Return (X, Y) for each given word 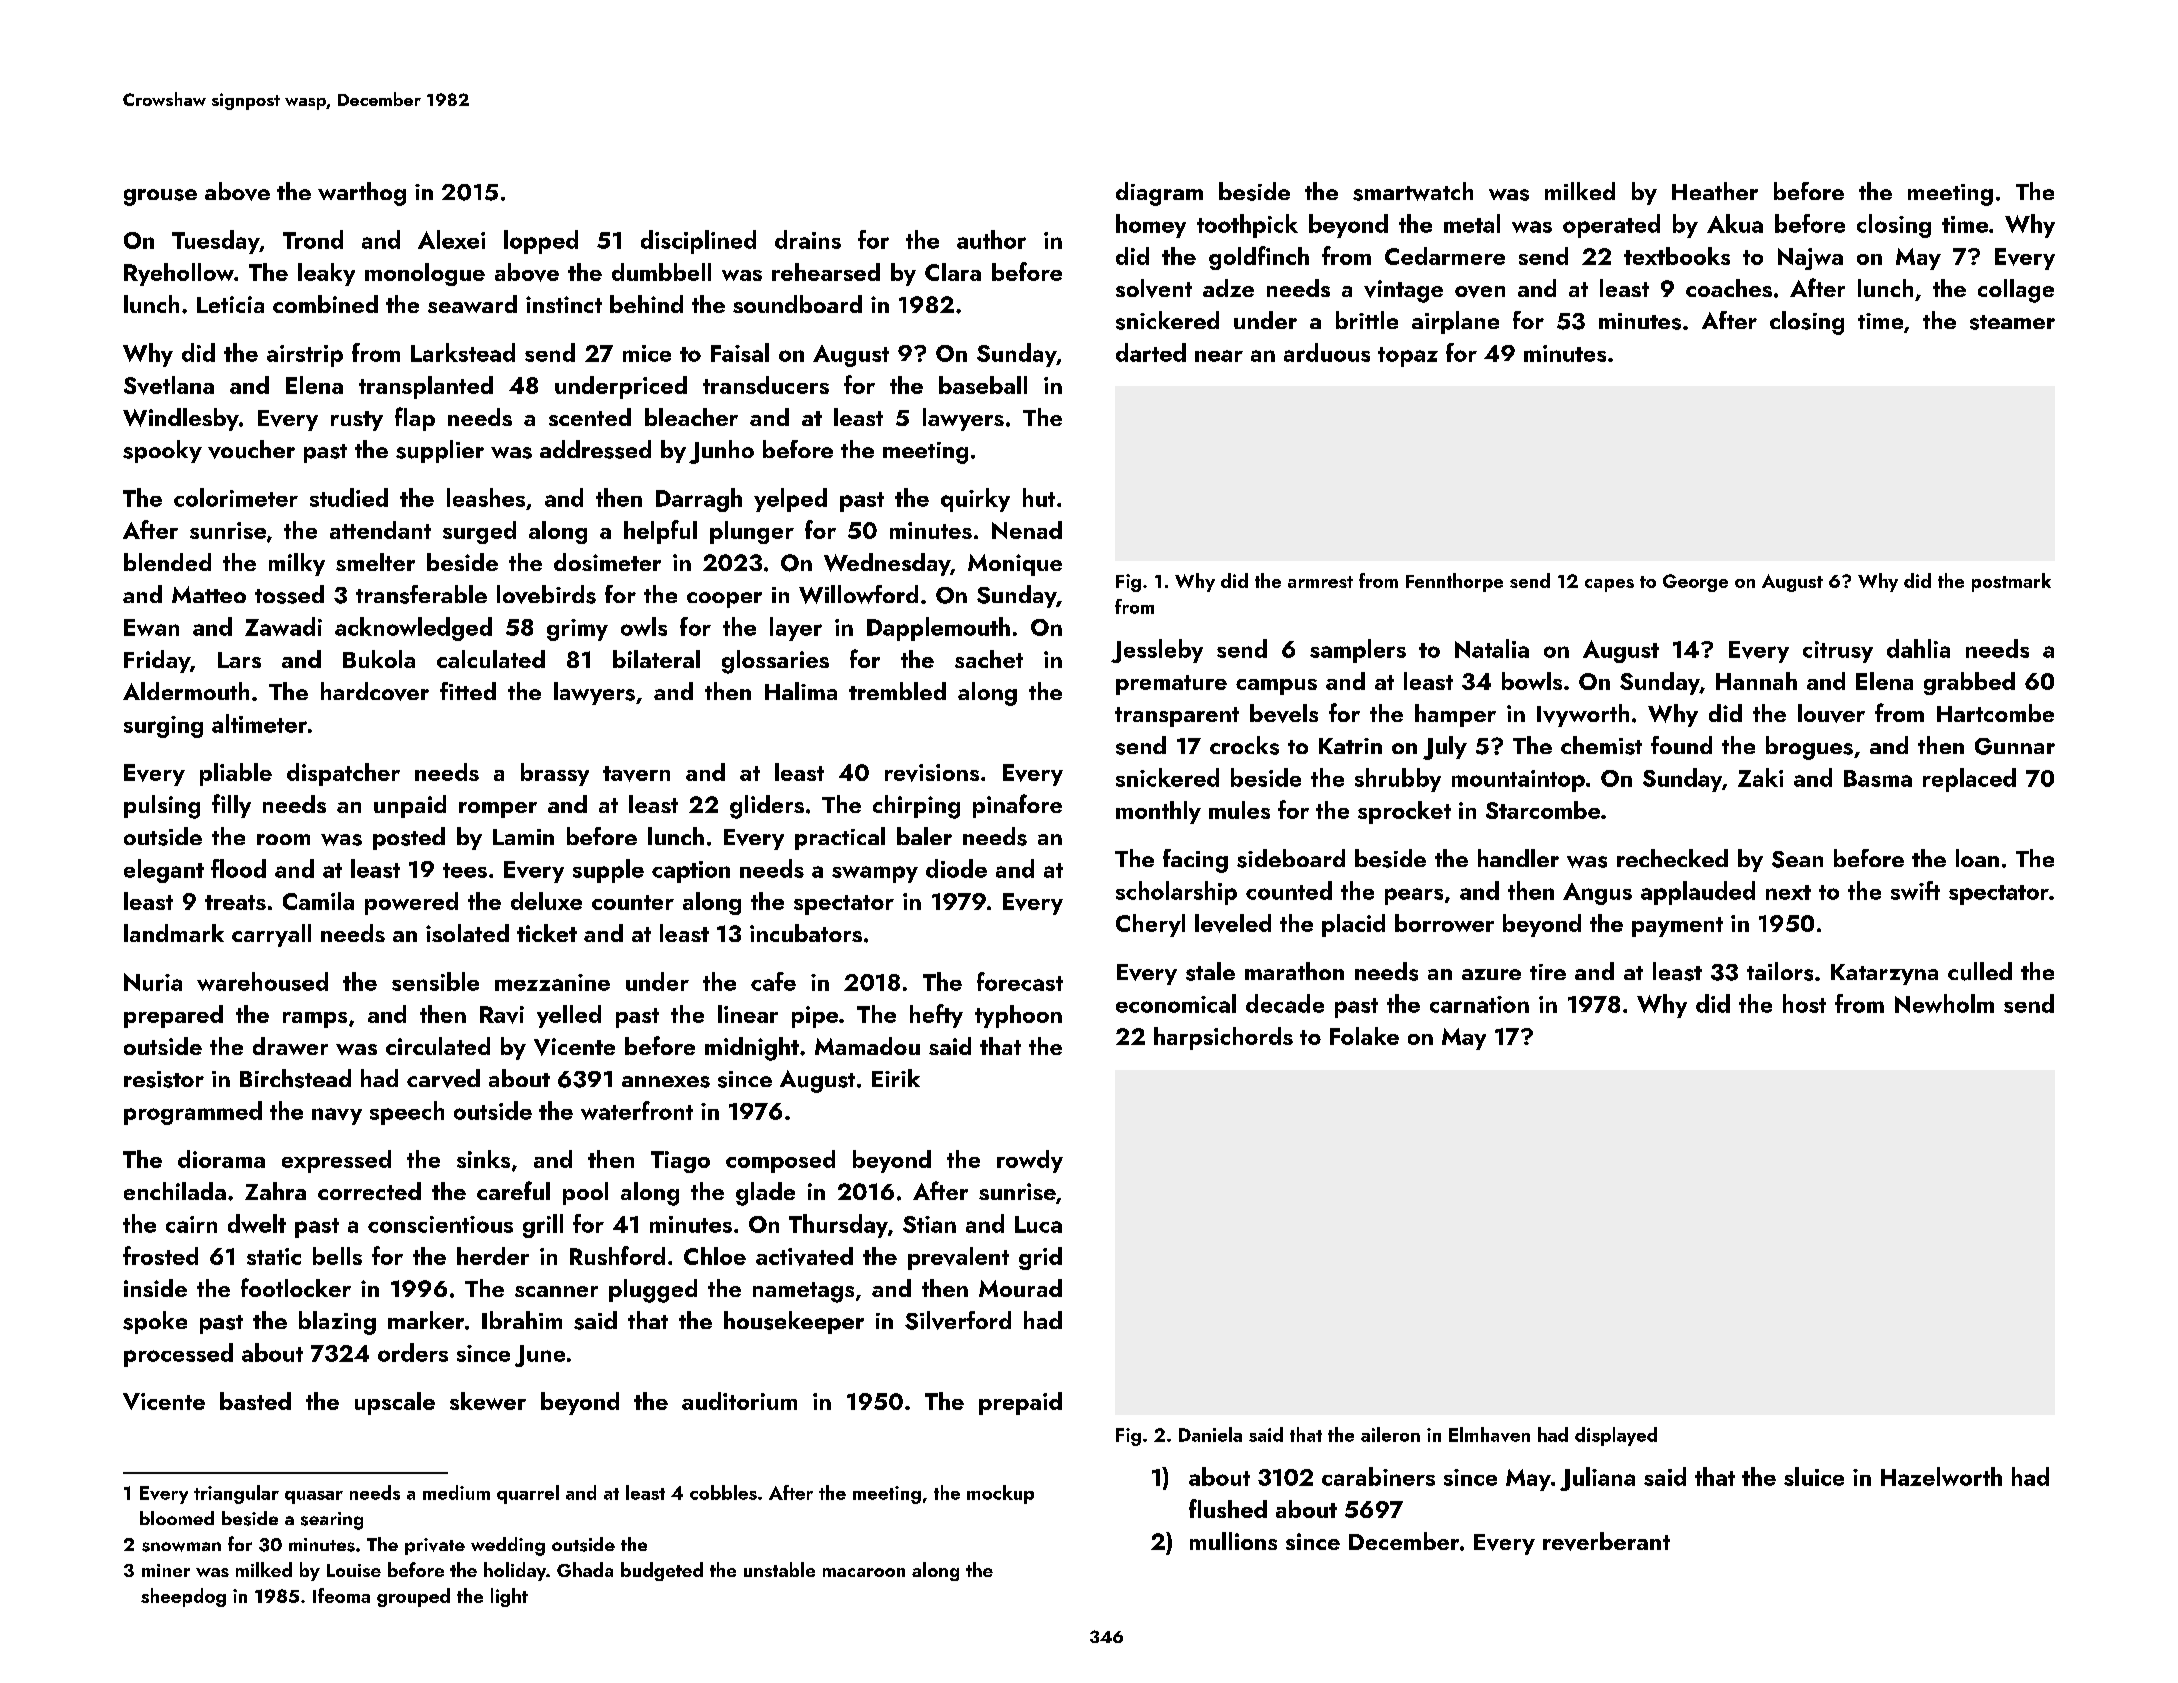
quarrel (528, 1494)
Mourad (1020, 1288)
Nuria (153, 982)
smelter (375, 562)
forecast (1020, 981)
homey (1151, 226)
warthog (362, 194)
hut (1039, 497)
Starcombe (1543, 810)
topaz (1408, 357)
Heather (1715, 191)
